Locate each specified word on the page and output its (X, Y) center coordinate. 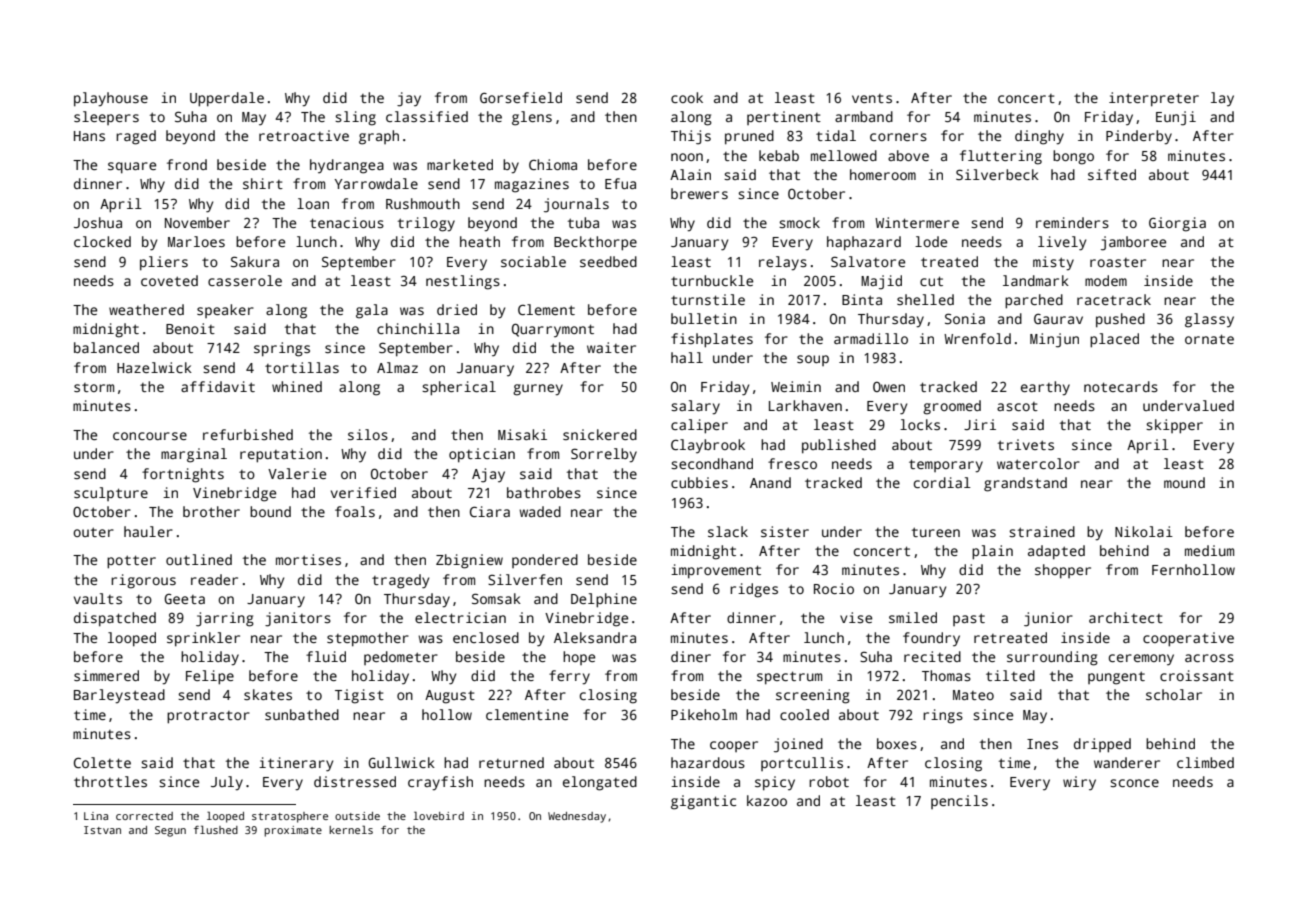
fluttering (1001, 157)
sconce (1134, 783)
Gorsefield (521, 97)
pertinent (784, 118)
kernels (351, 829)
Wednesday (577, 817)
